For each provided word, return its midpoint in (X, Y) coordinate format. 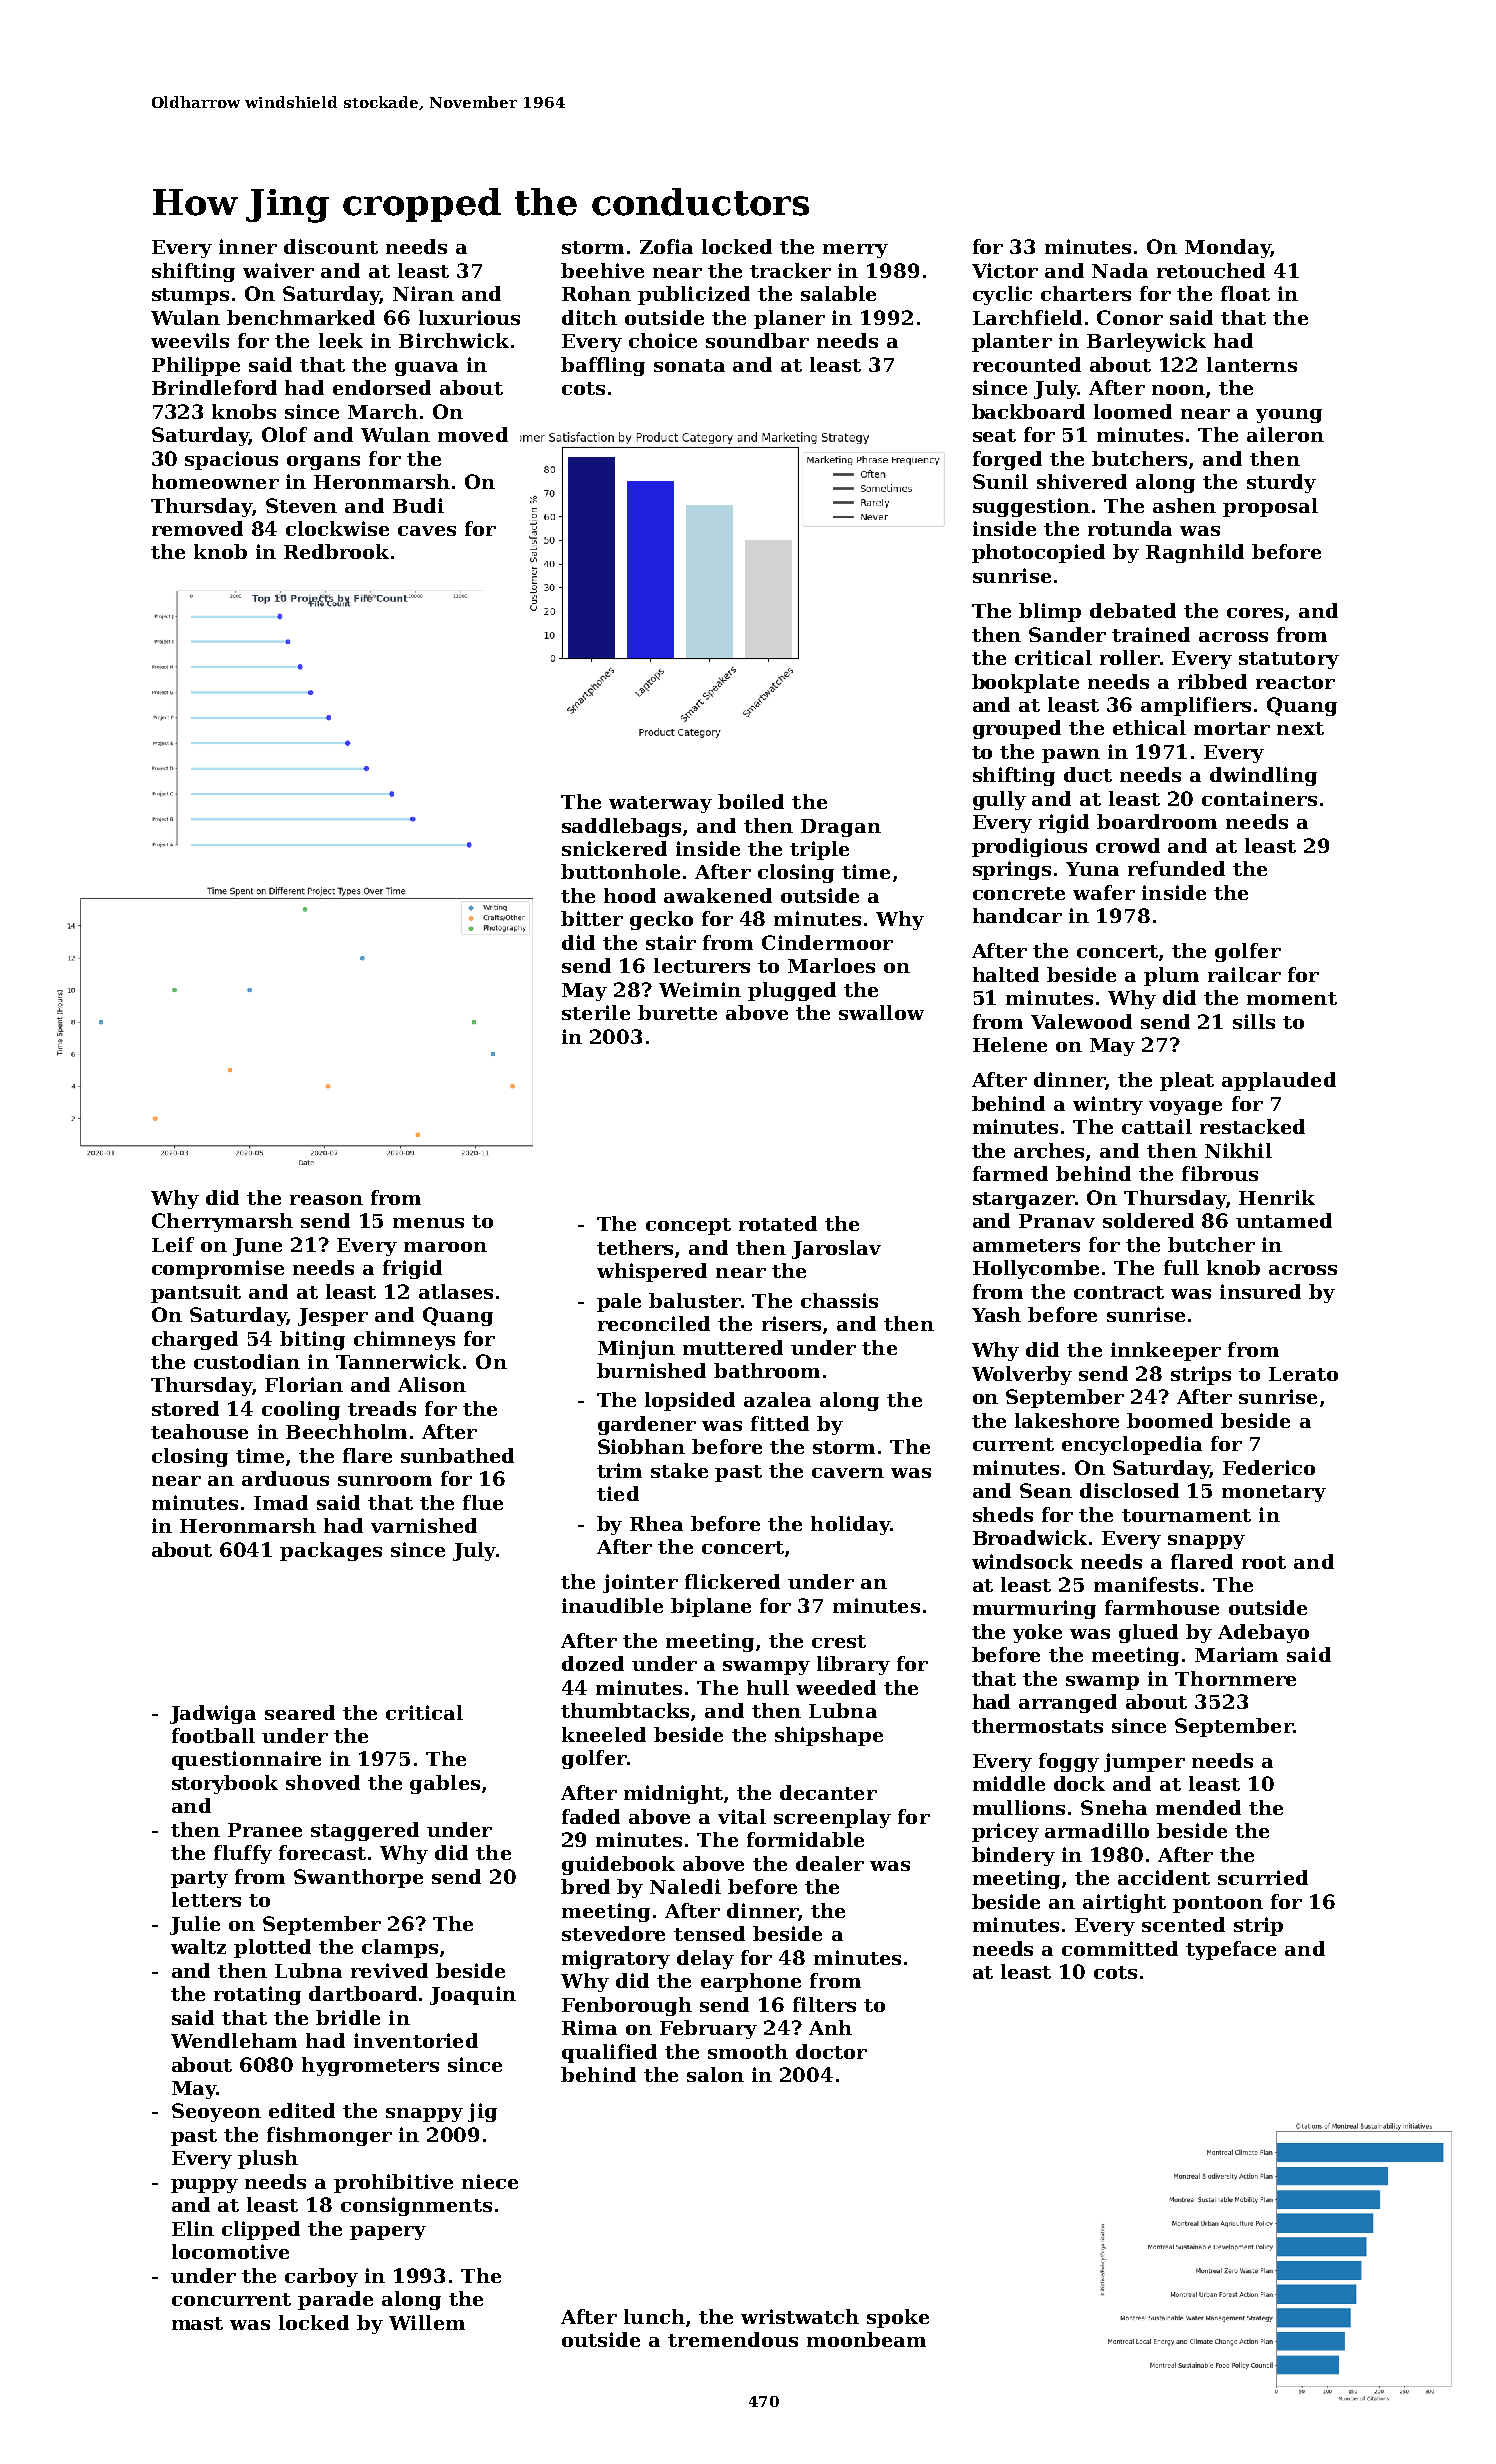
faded (591, 1816)
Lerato (1303, 1374)
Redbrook (336, 551)
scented (1183, 1924)
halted (1006, 974)
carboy (321, 2277)
